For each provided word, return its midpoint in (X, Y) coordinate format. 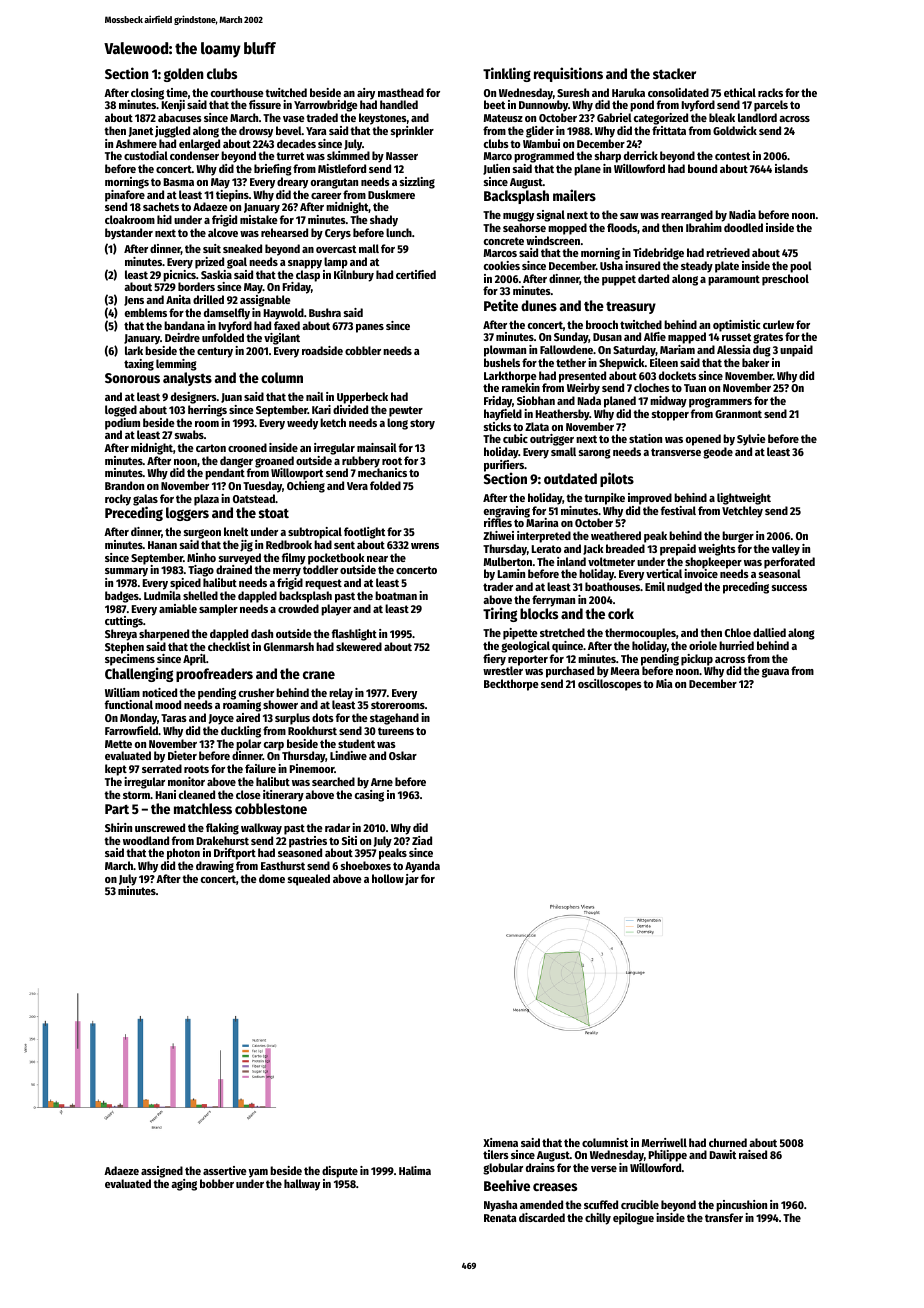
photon (183, 854)
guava (775, 673)
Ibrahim (704, 227)
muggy (518, 217)
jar (412, 879)
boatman (396, 595)
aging (184, 1185)
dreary (292, 183)
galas (145, 500)
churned (728, 1142)
